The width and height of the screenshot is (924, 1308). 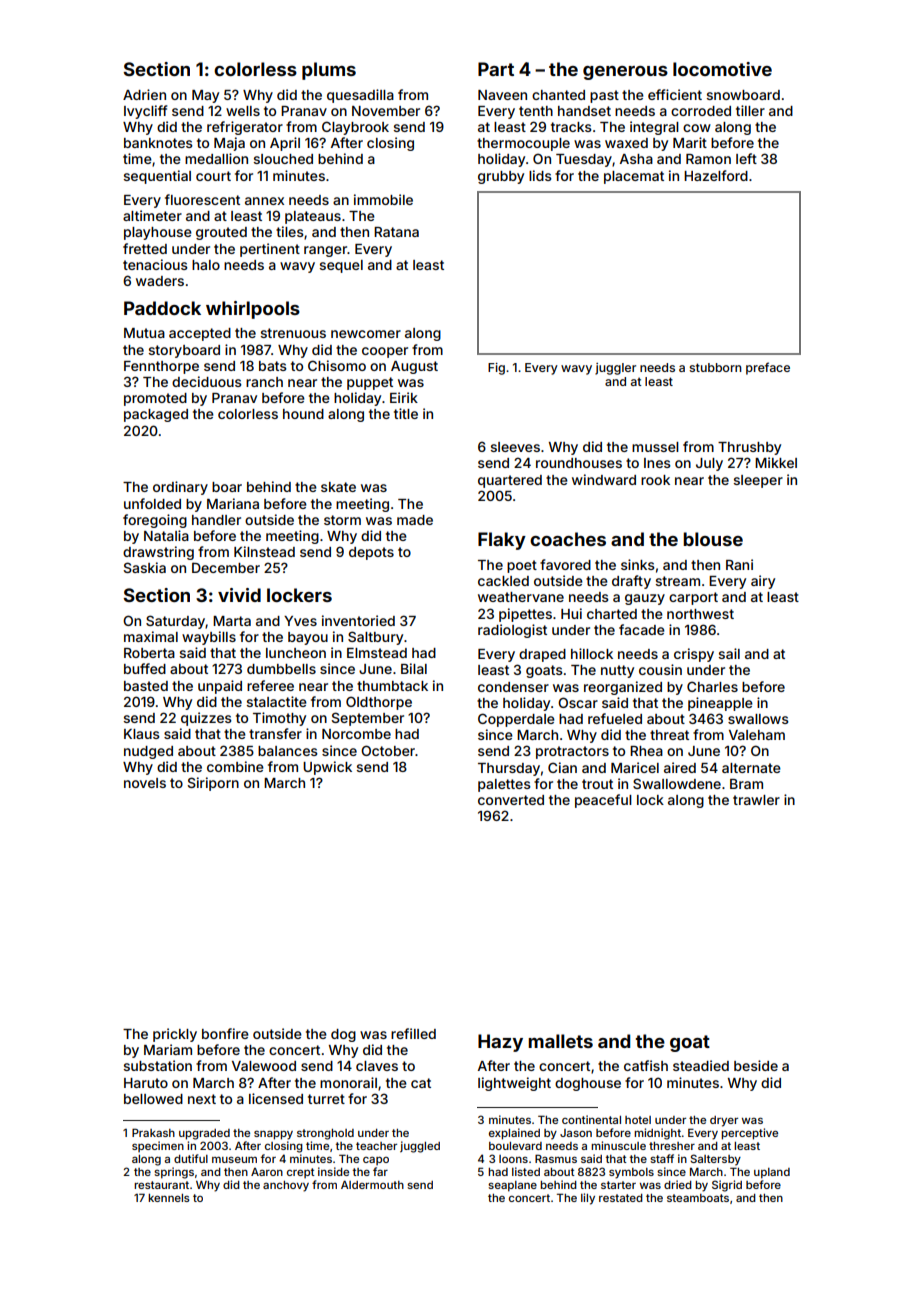 What do you see at coordinates (626, 143) in the screenshot?
I see `waxed` at bounding box center [626, 143].
